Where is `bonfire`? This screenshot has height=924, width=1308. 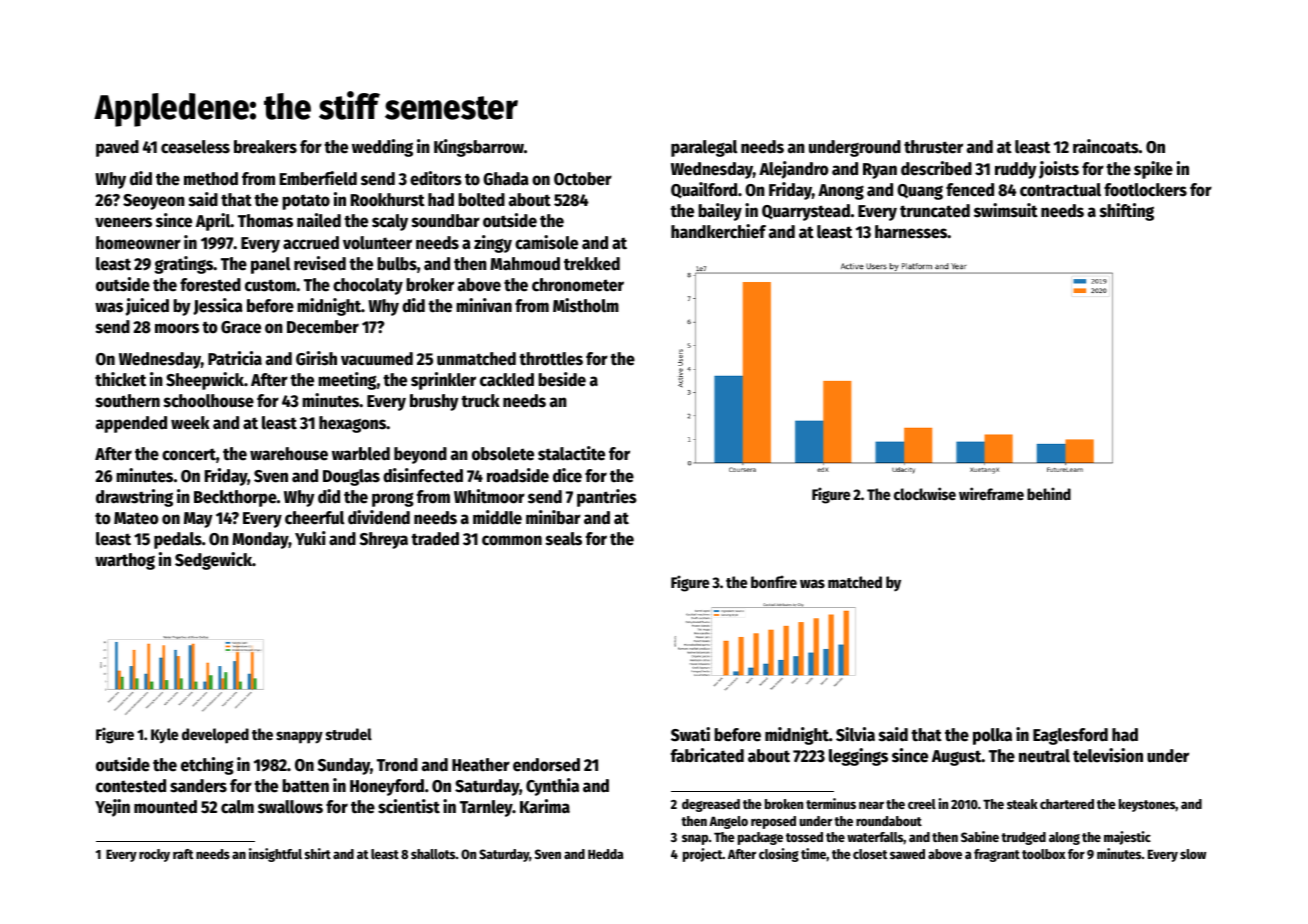
bonfire is located at coordinates (774, 581).
